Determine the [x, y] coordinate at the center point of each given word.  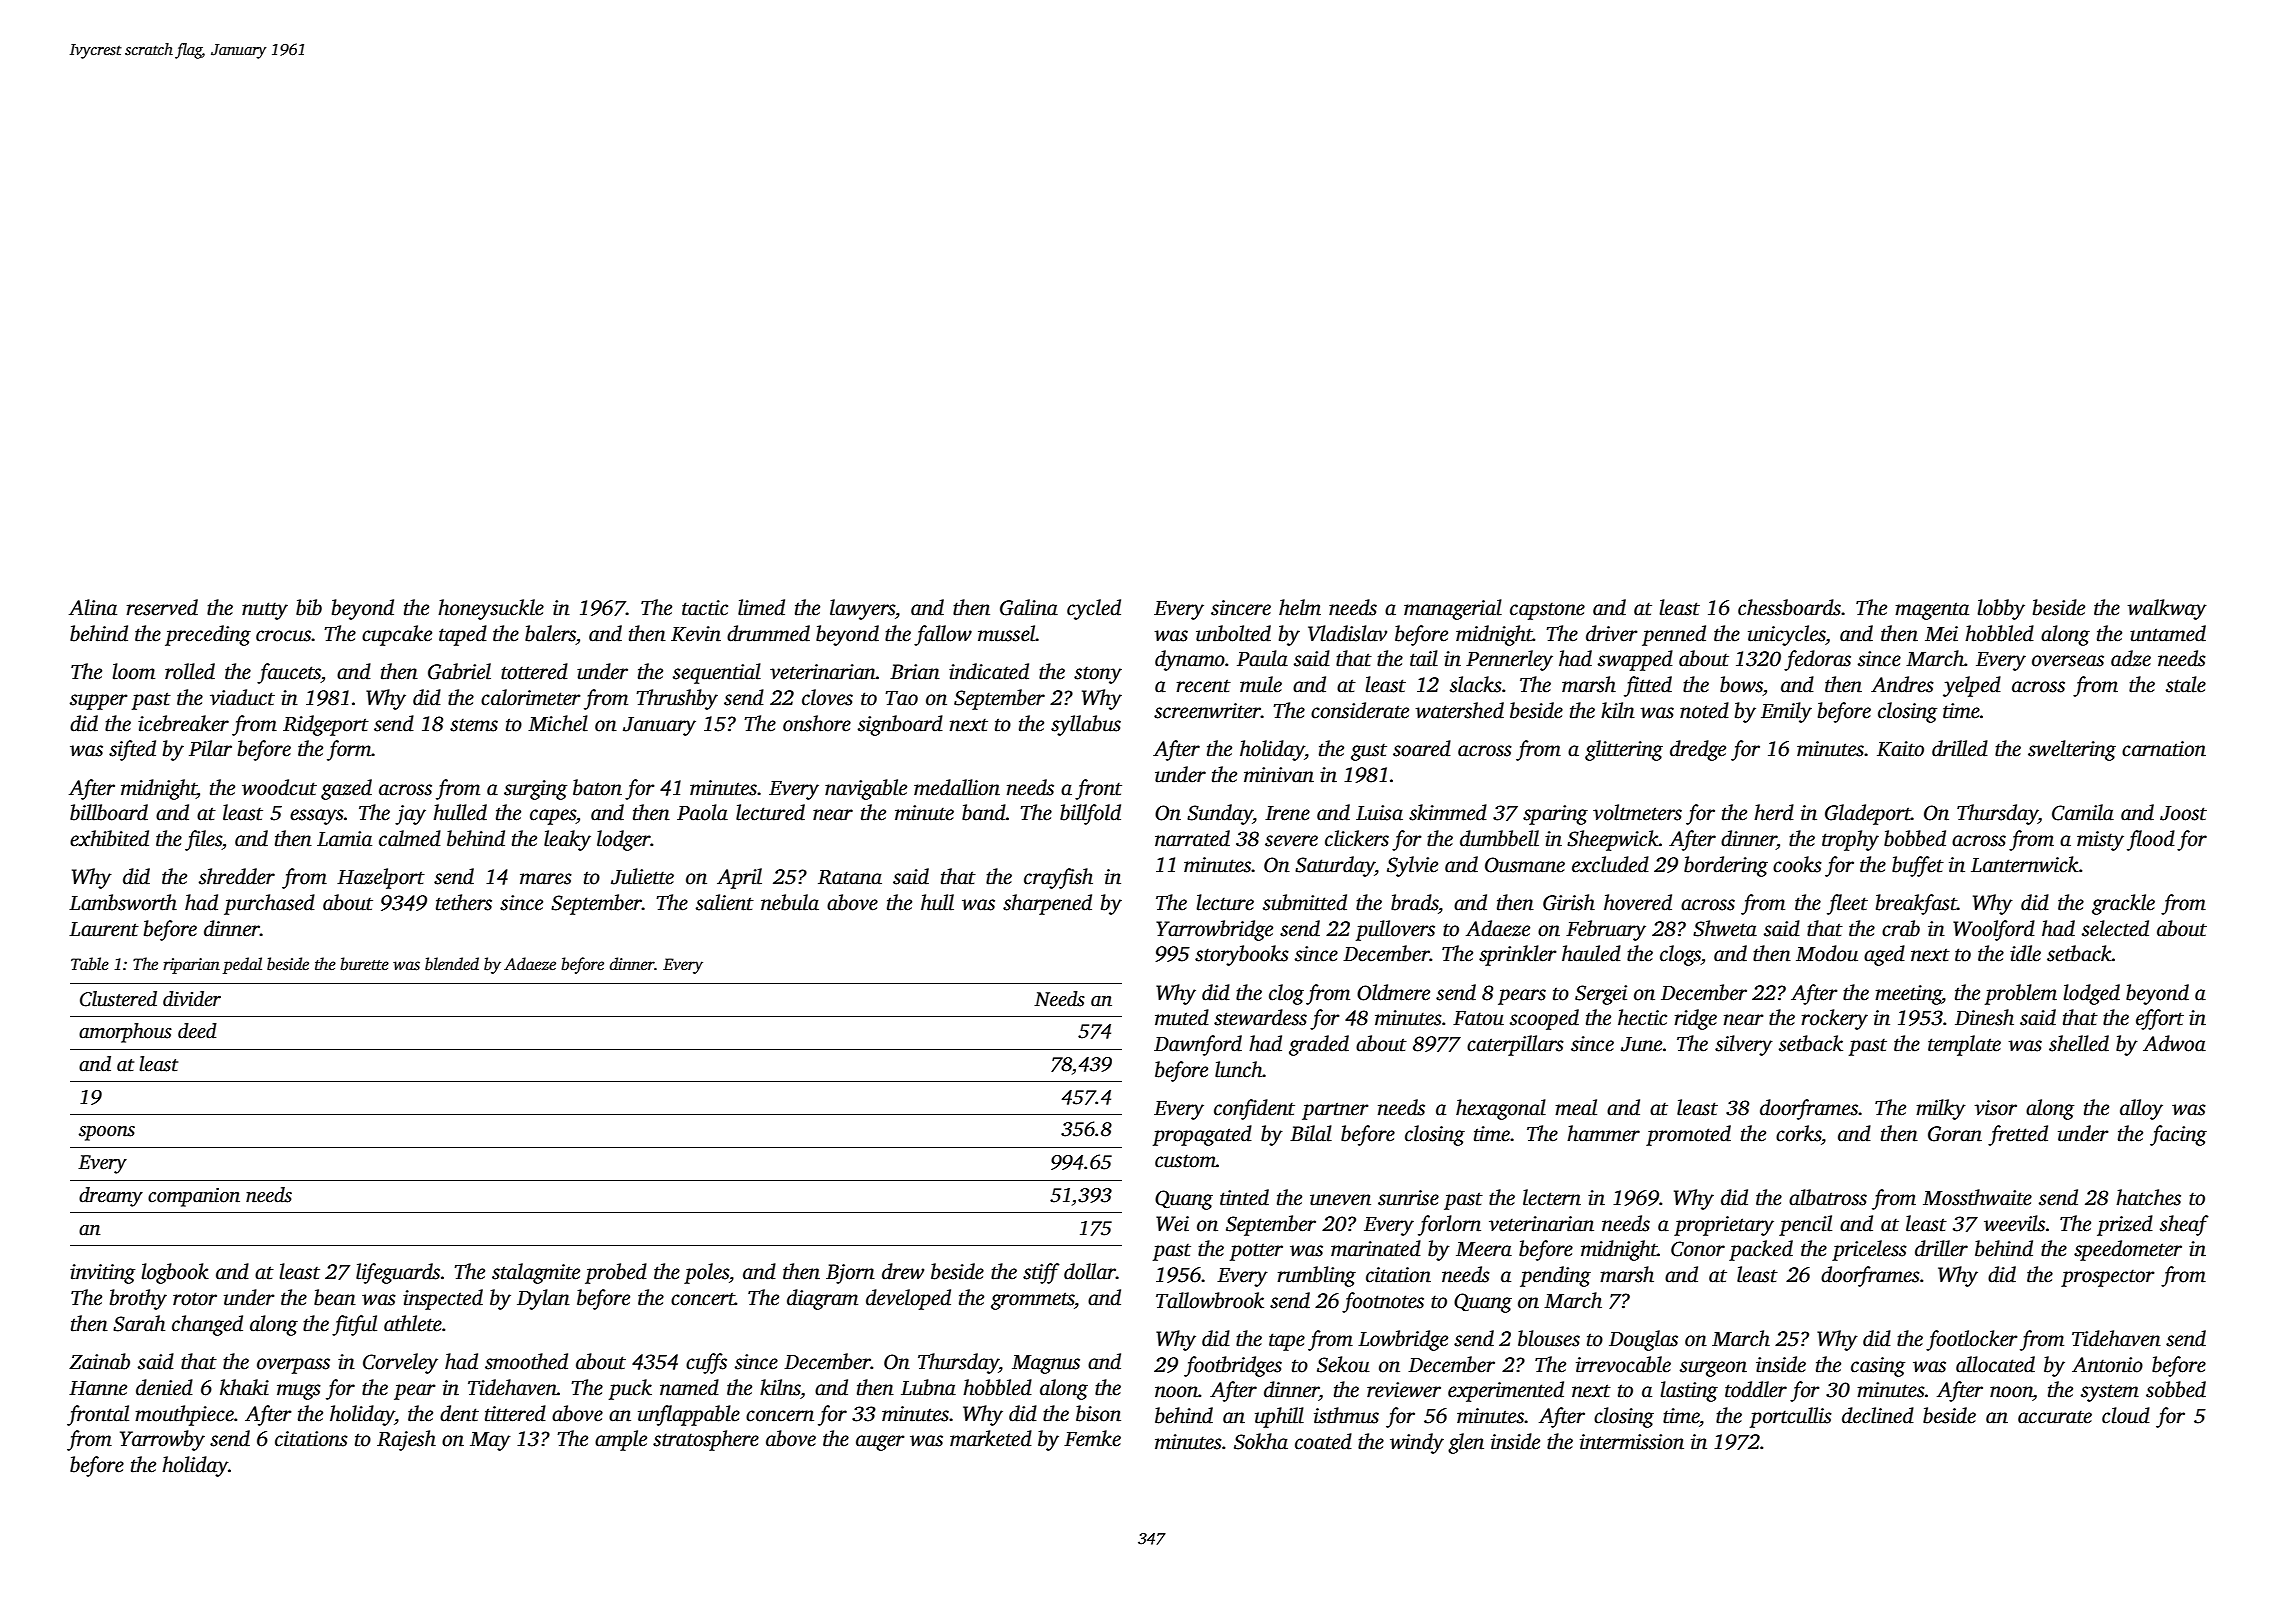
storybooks [1242, 955]
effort [2160, 1019]
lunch [1239, 1069]
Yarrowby [162, 1440]
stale [2186, 684]
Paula [1262, 658]
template [1964, 1045]
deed [197, 1031]
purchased [269, 904]
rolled [190, 671]
